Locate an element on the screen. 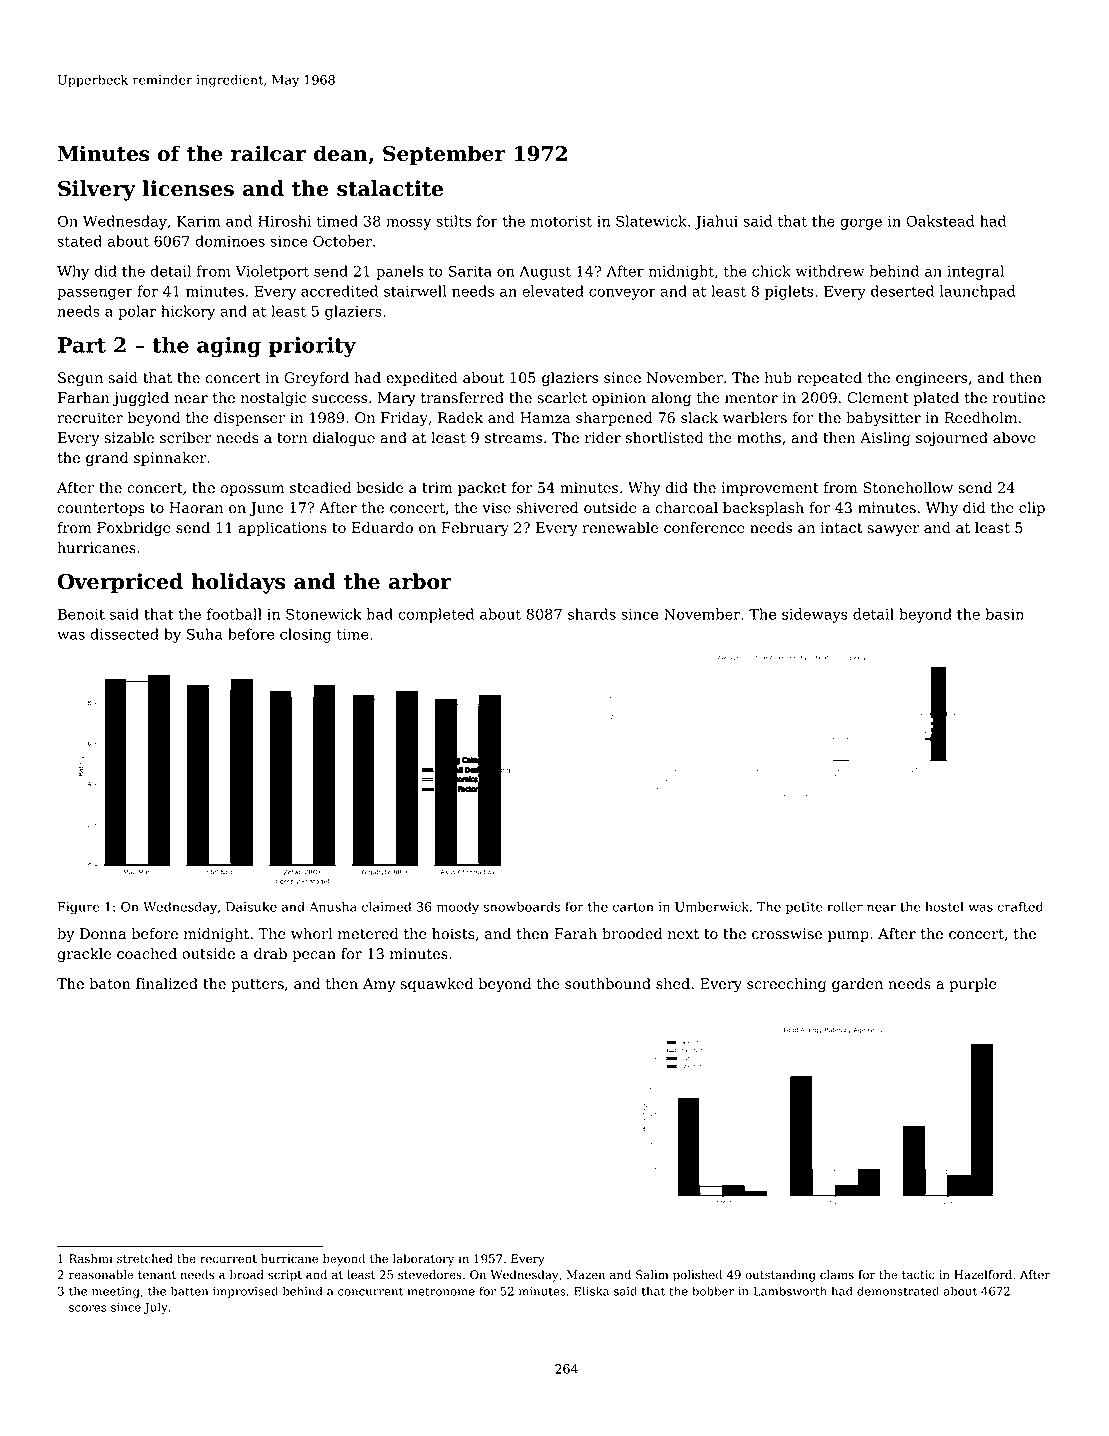 The width and height of the screenshot is (1109, 1436). snowboards is located at coordinates (522, 906).
